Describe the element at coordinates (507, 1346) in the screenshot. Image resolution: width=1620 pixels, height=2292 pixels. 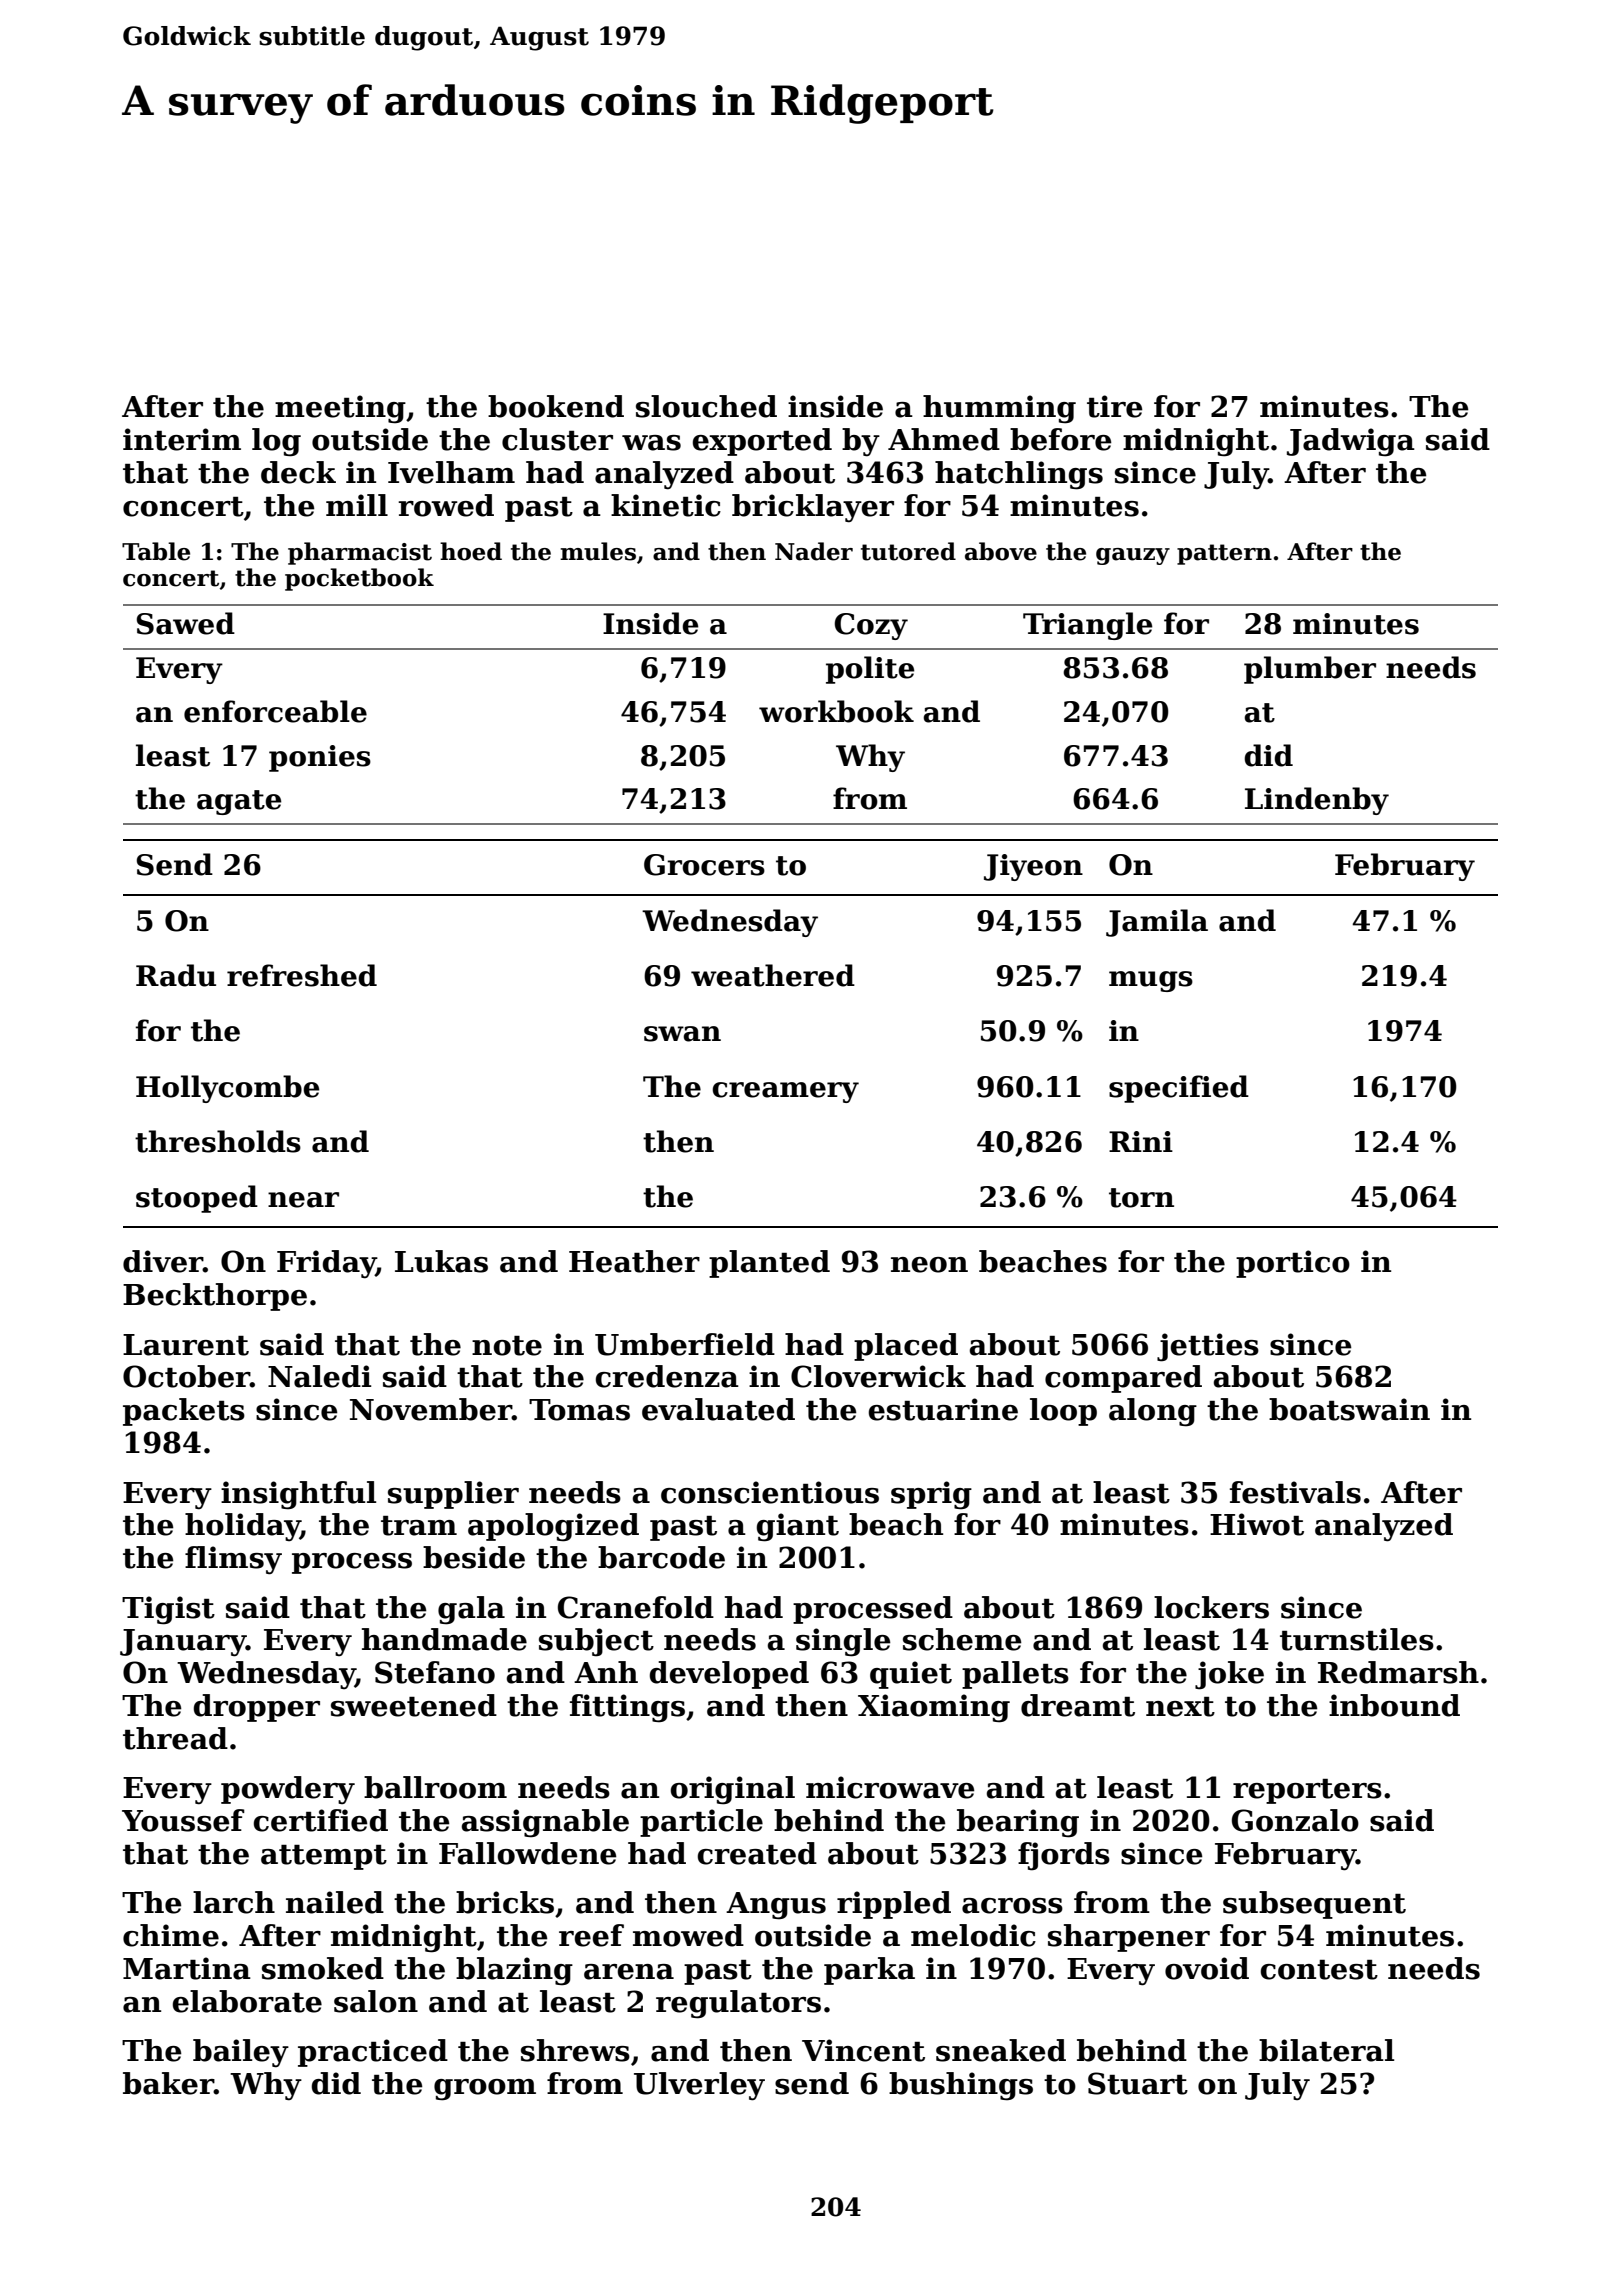
I see `note` at that location.
